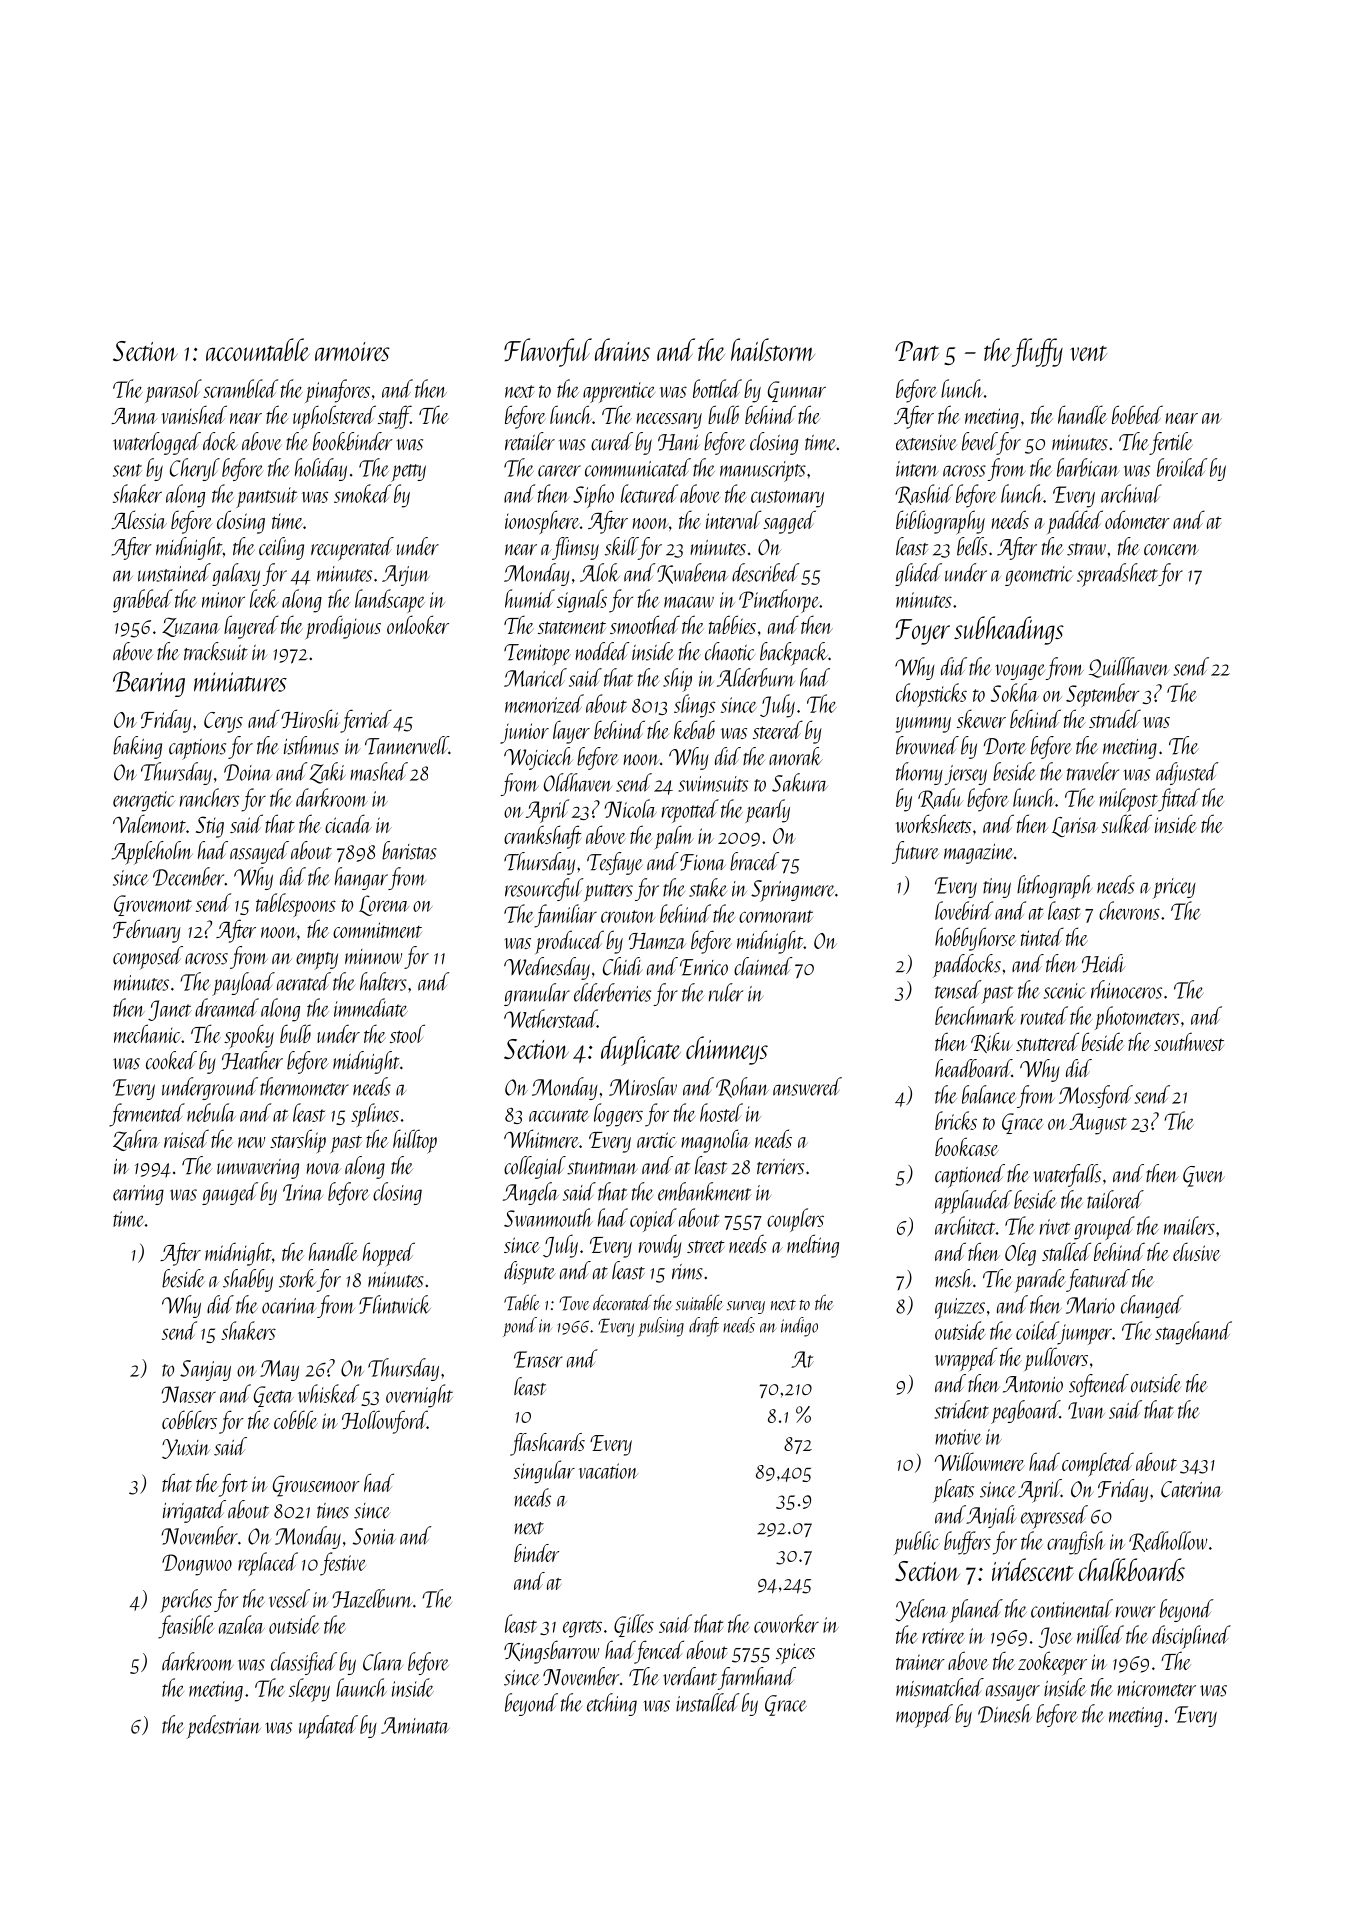 The width and height of the screenshot is (1348, 1907). I want to click on architect, so click(965, 1225).
